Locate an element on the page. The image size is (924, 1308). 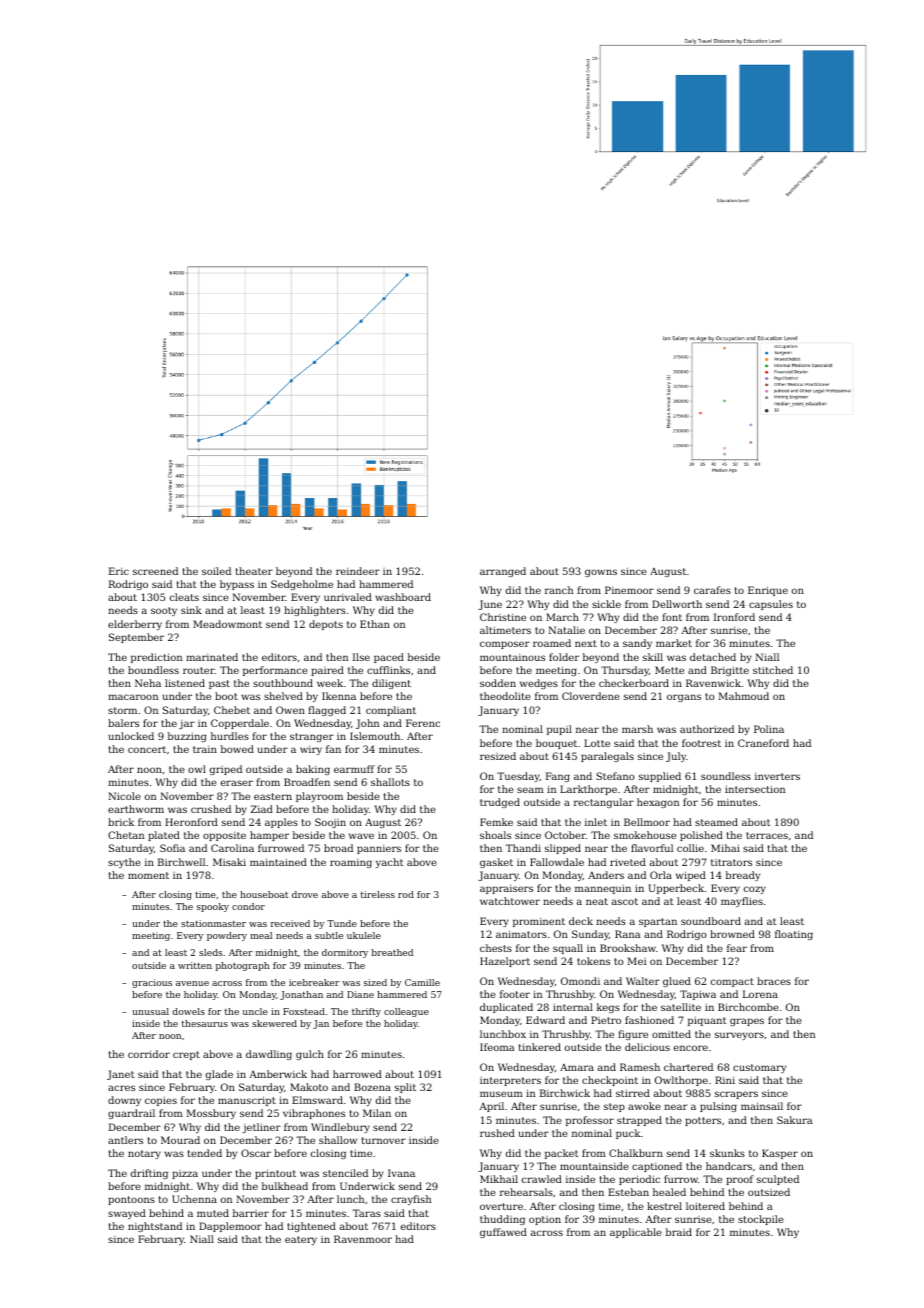
Christine is located at coordinates (503, 617).
